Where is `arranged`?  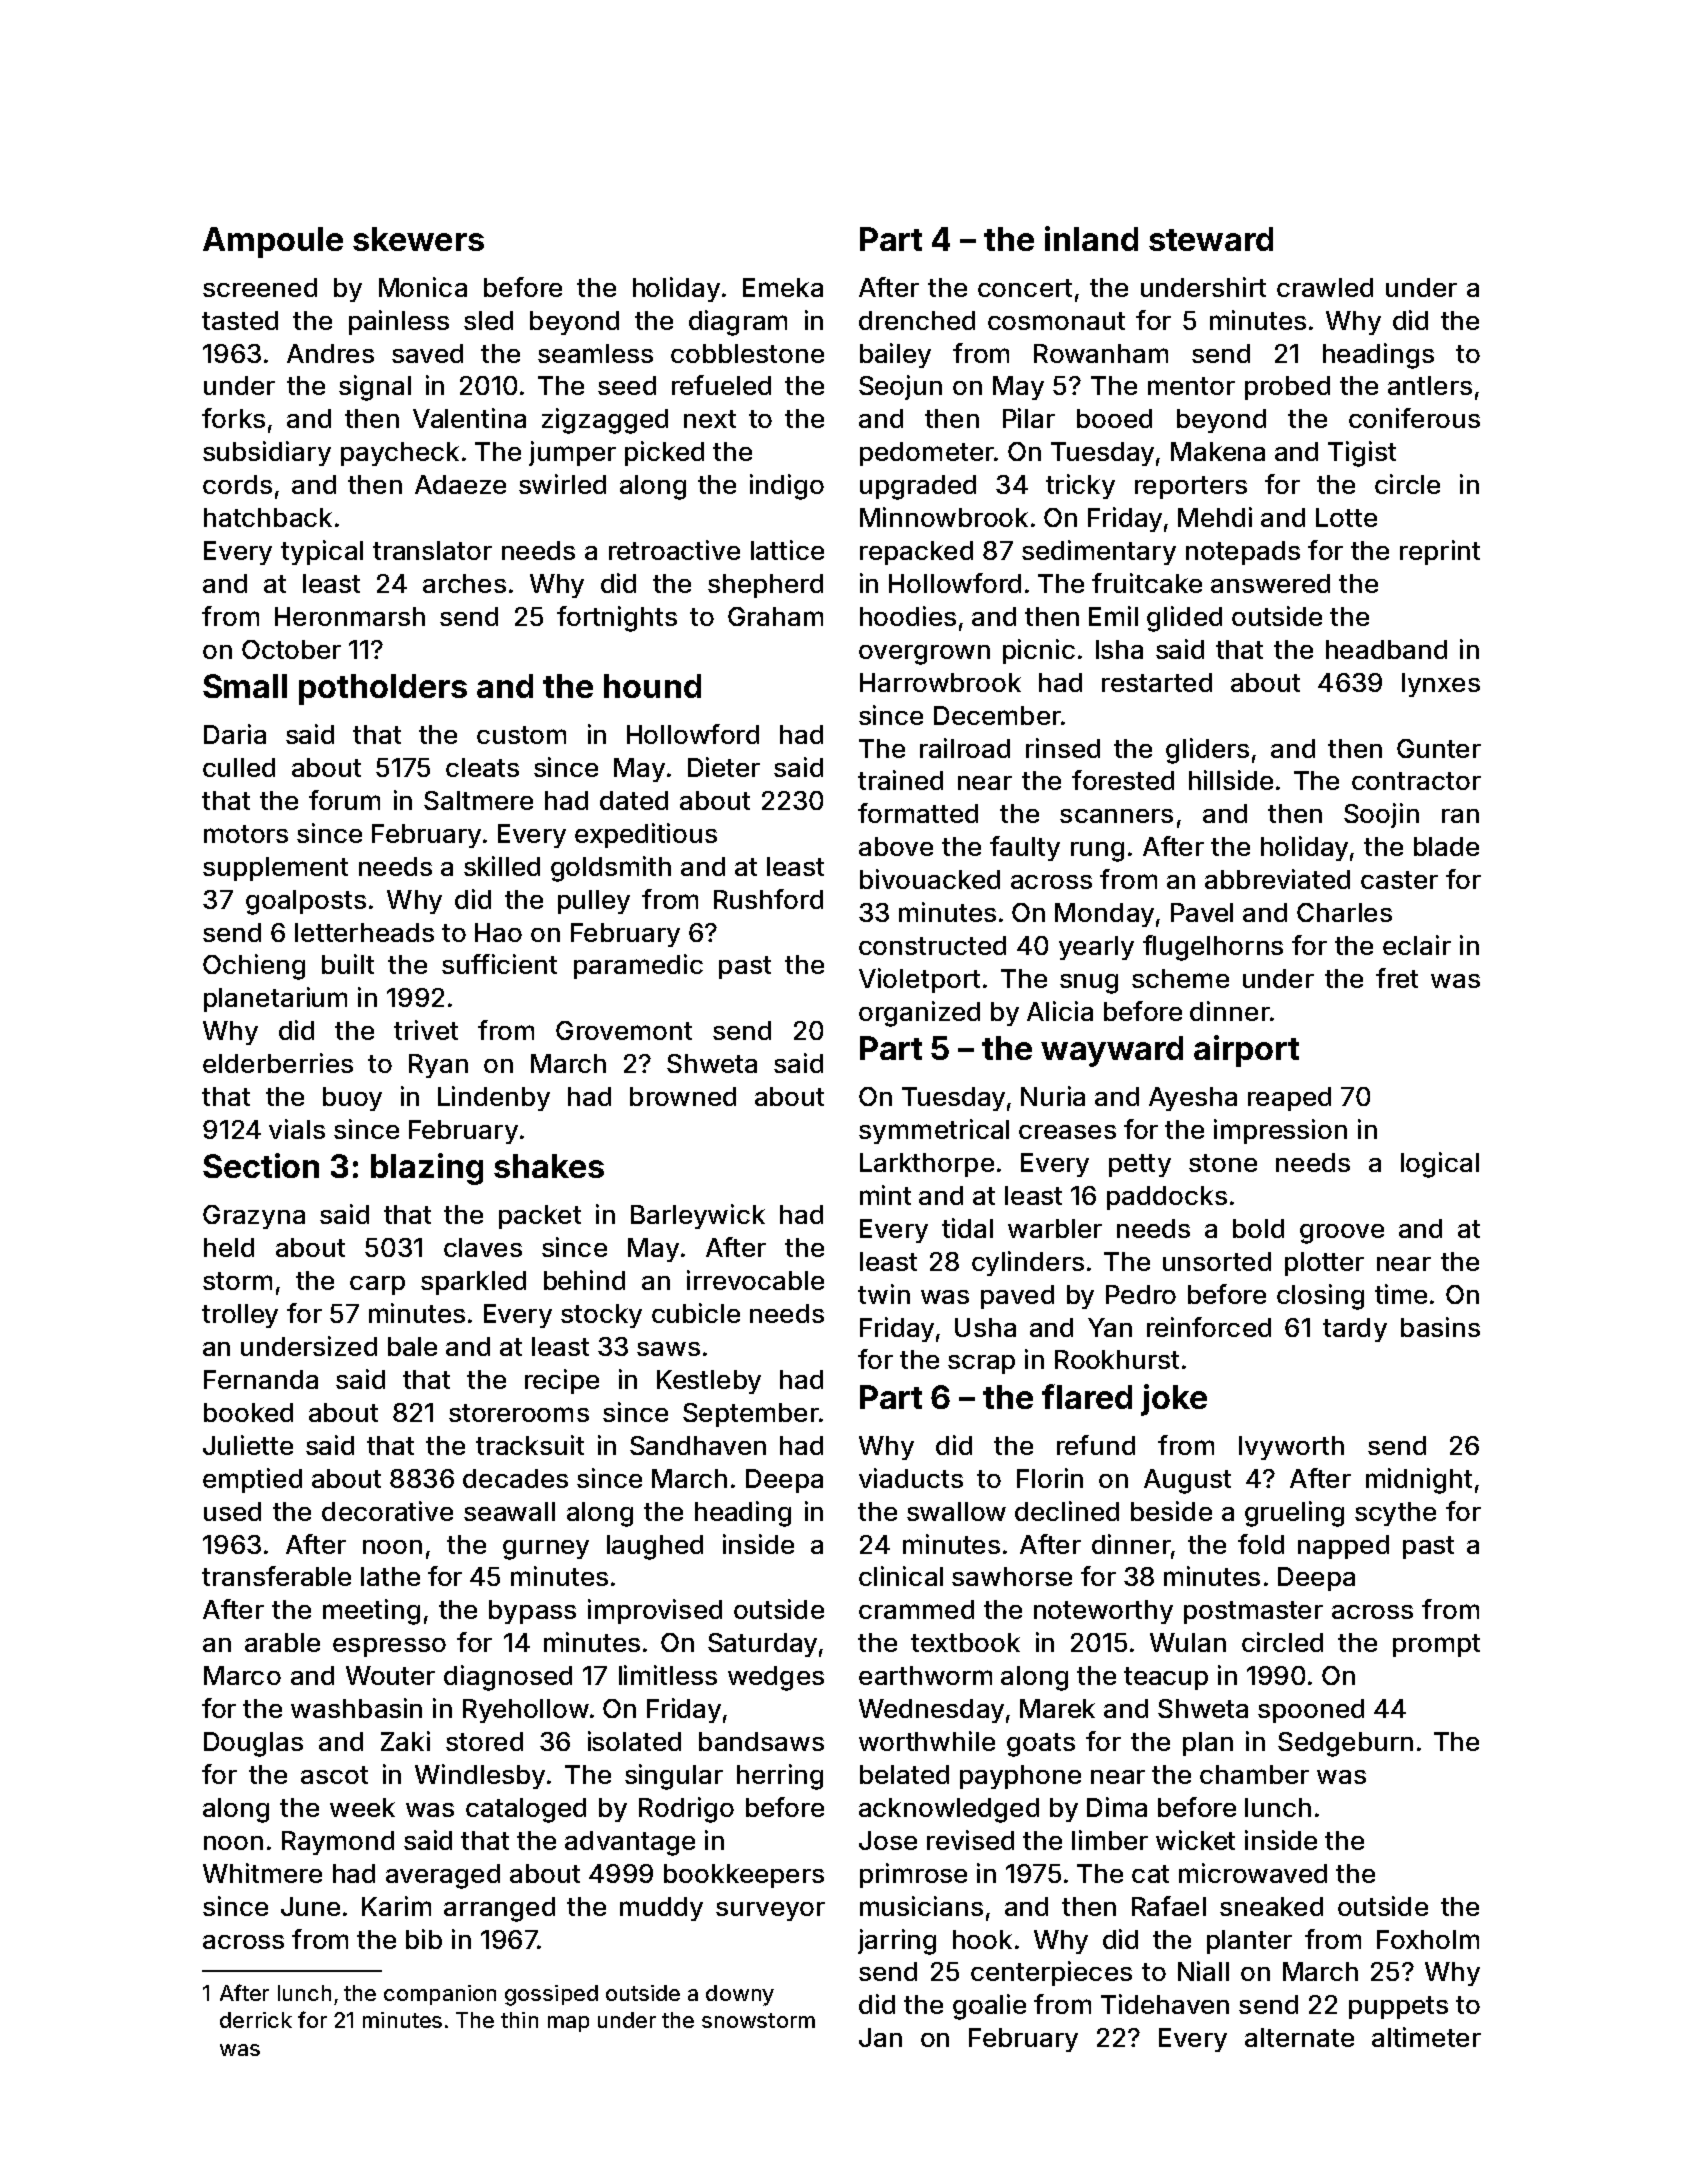
arranged is located at coordinates (499, 1909).
